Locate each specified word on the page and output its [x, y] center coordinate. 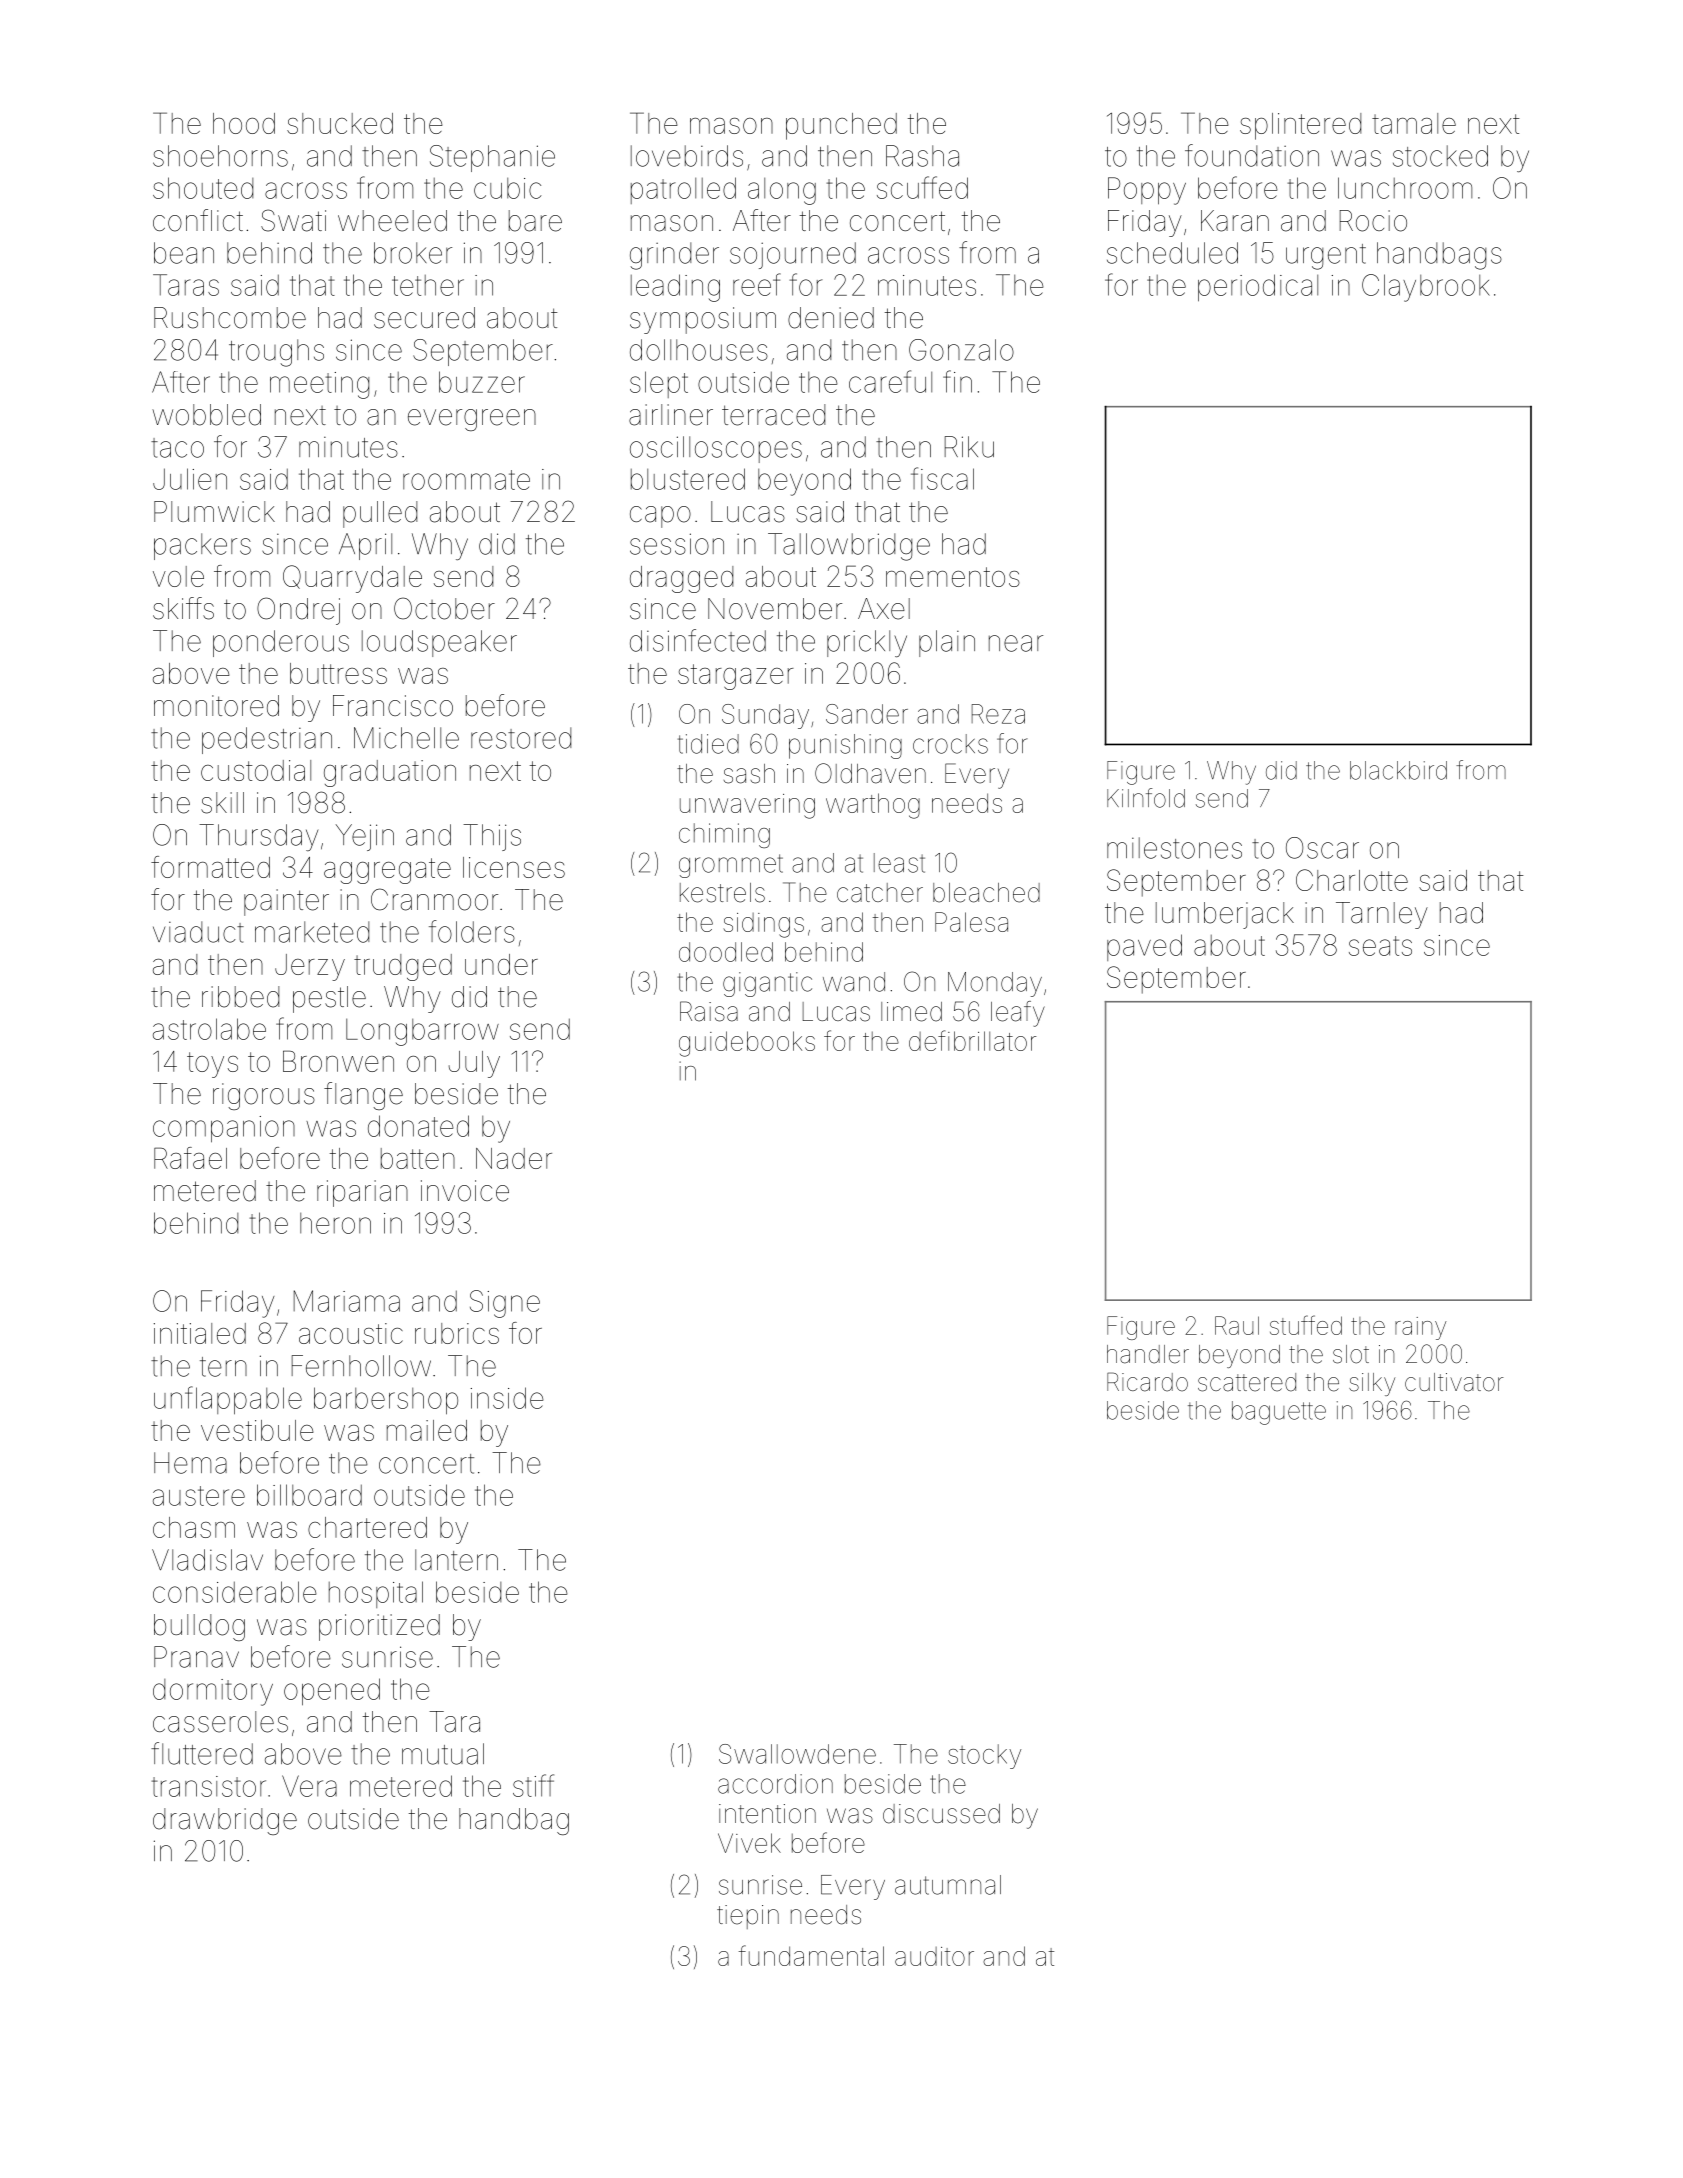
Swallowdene [797, 1754]
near [1016, 643]
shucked [340, 123]
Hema [190, 1463]
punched [841, 126]
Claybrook [1426, 288]
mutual [443, 1754]
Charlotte [1352, 880]
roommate [466, 480]
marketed [312, 932]
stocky [984, 1756]
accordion [775, 1784]
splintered [1300, 126]
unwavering [747, 806]
